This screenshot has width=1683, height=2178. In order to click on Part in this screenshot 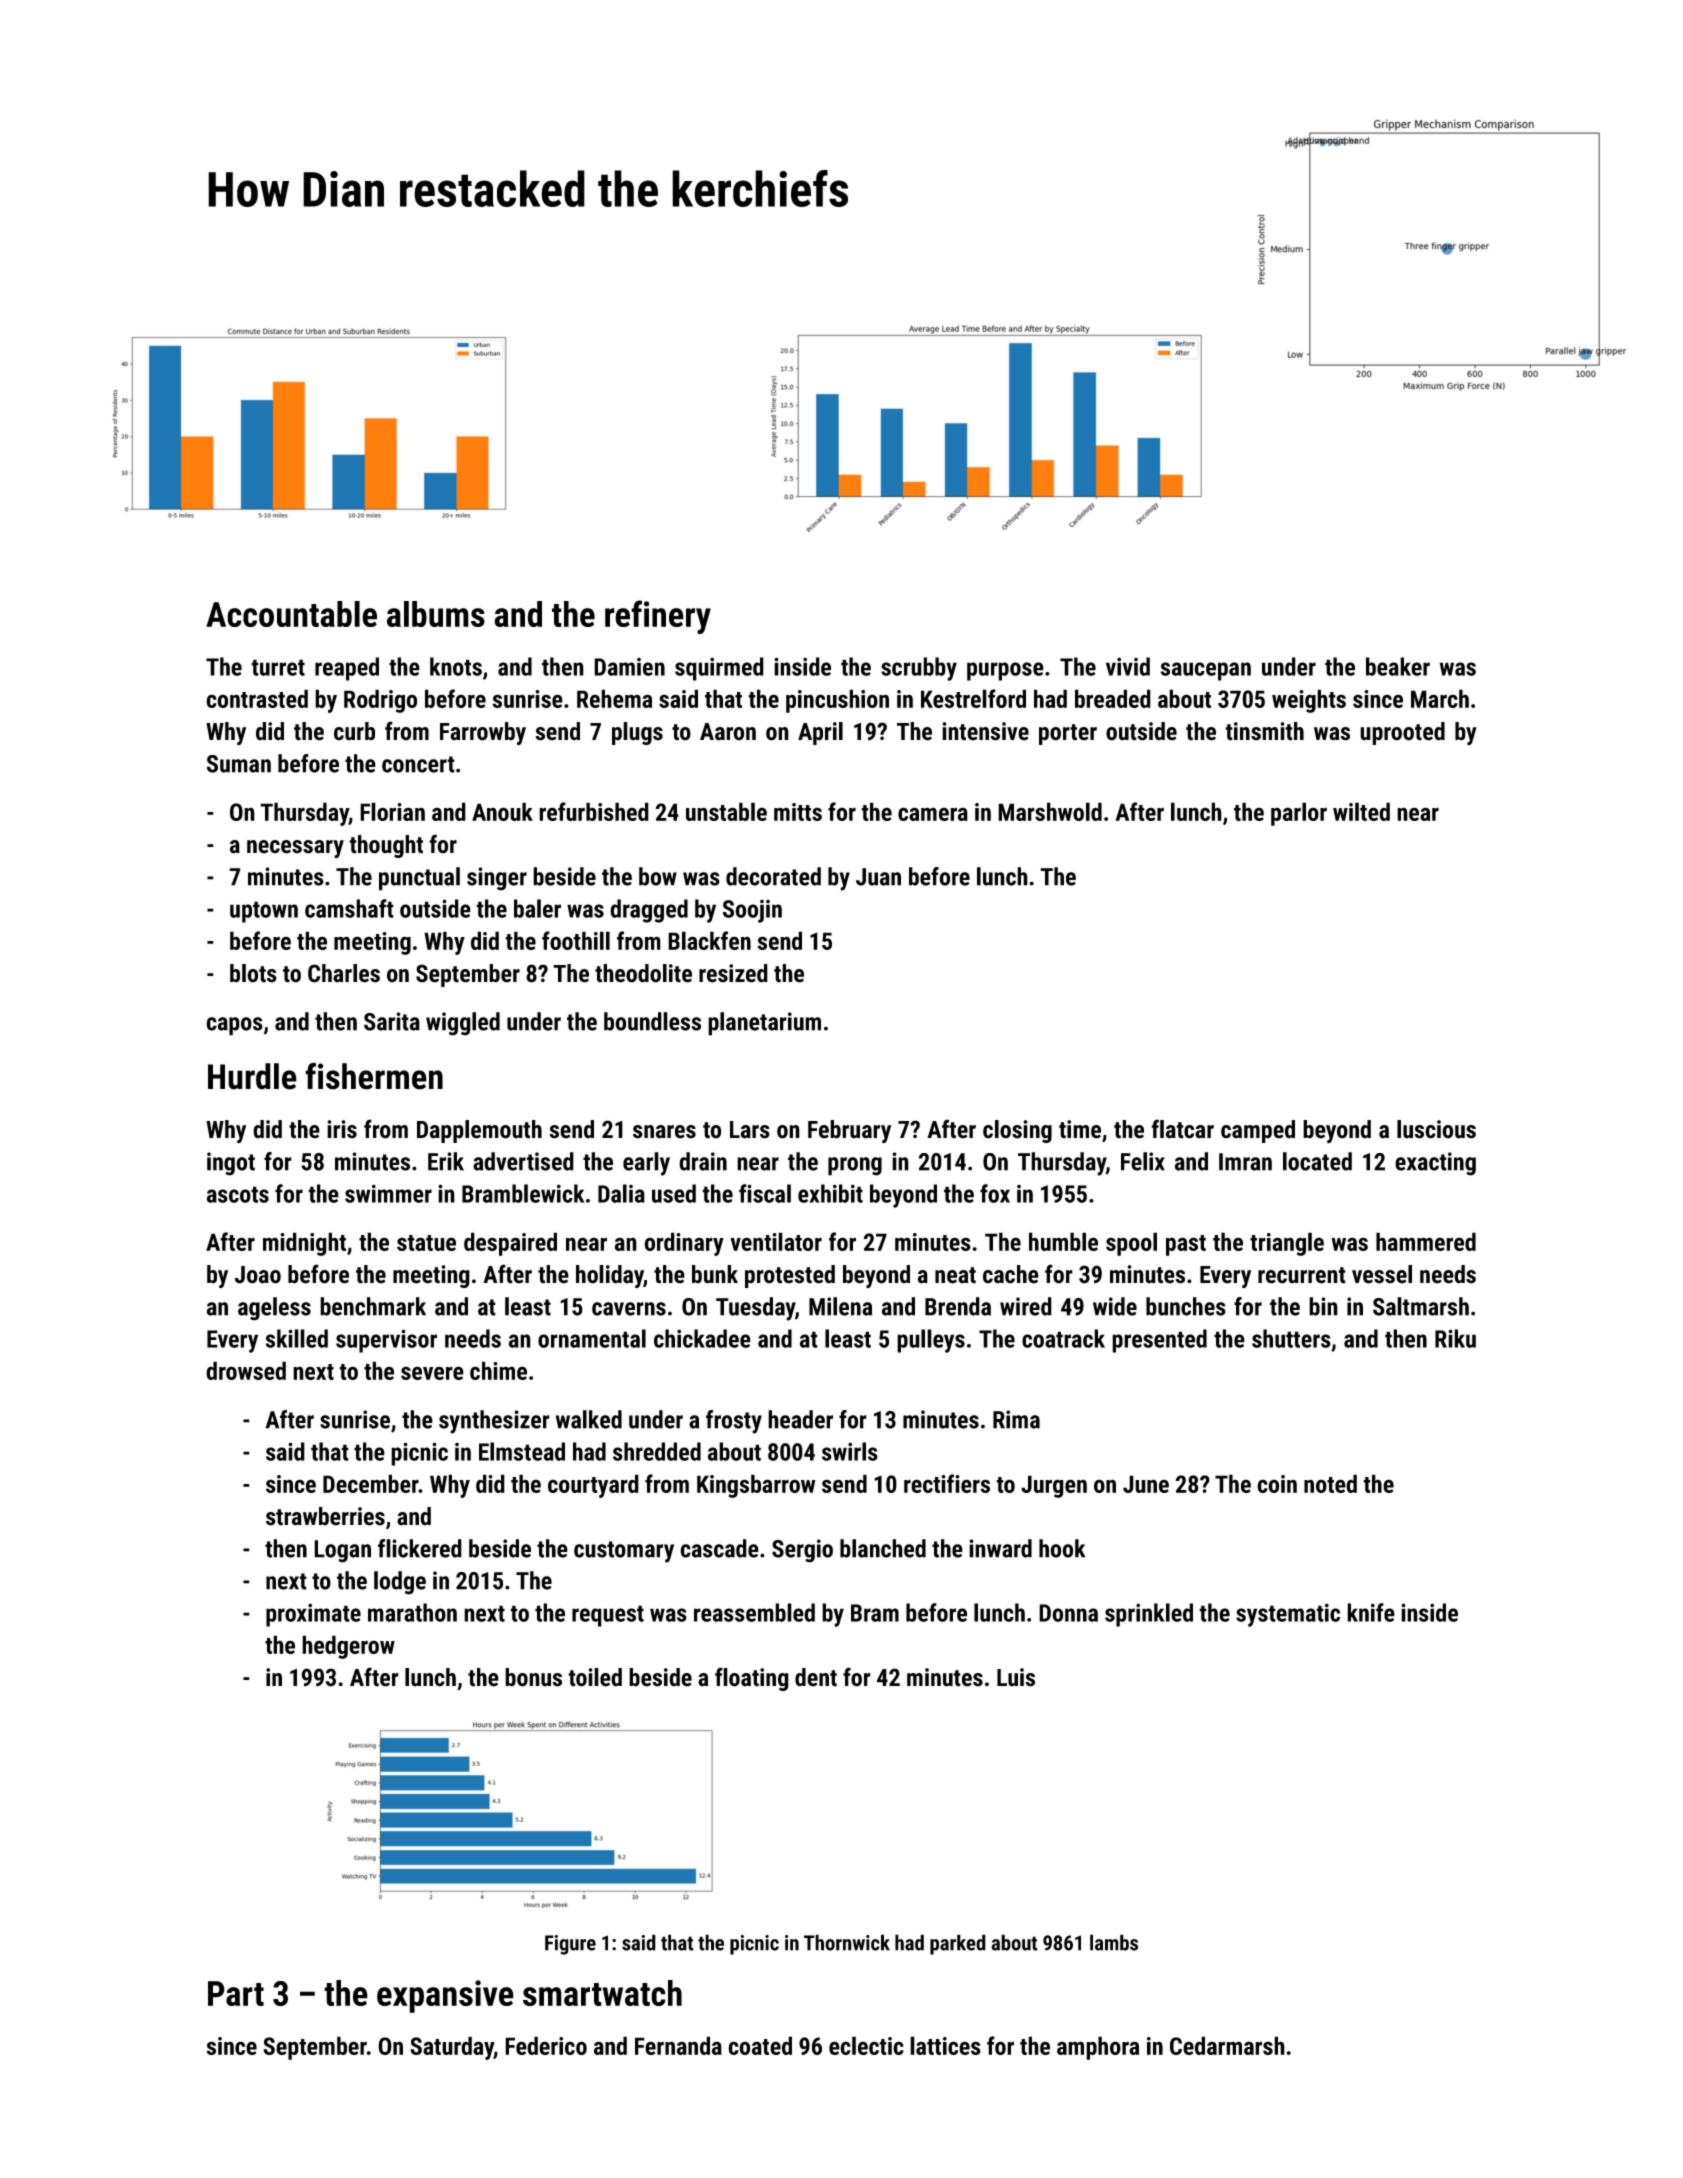, I will do `click(236, 1993)`.
